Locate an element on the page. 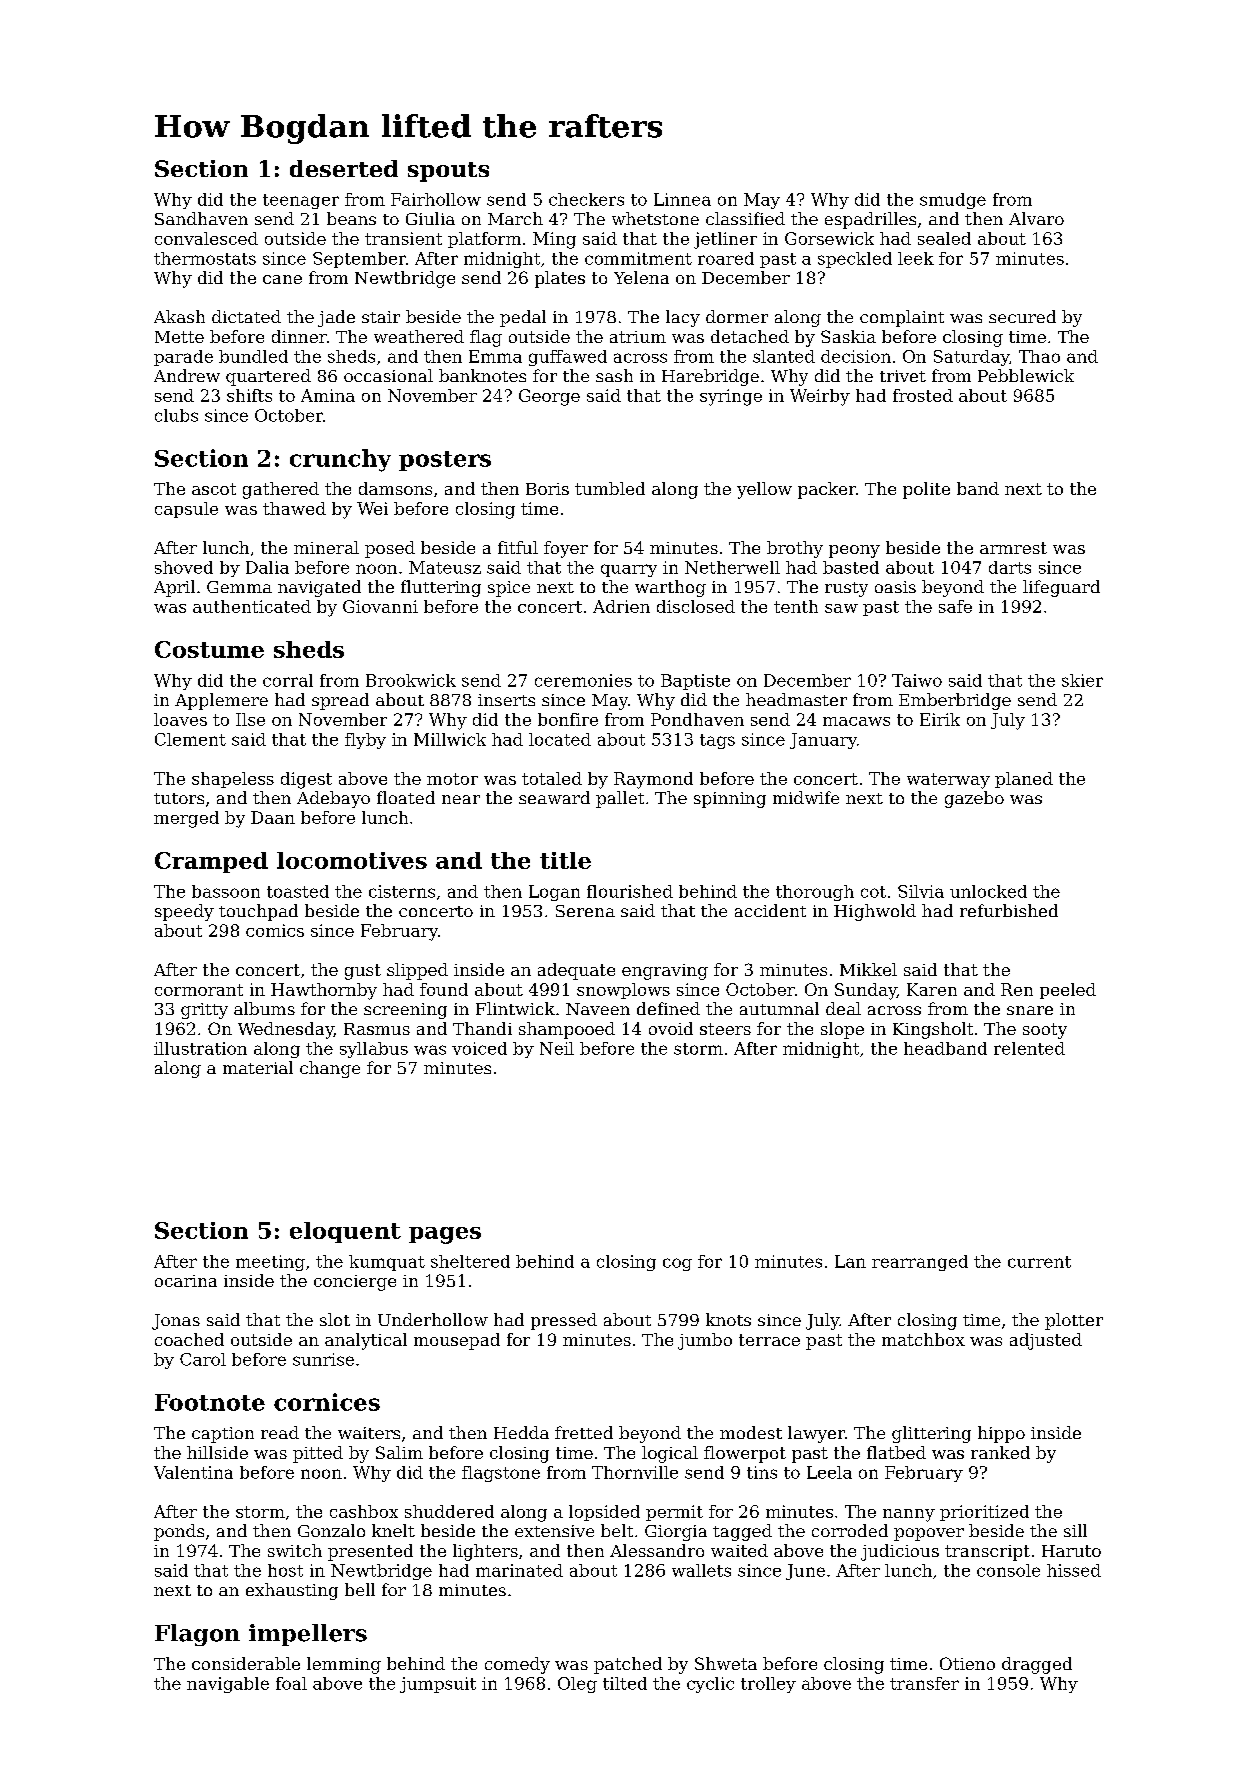 The height and width of the page is (1780, 1259). foal is located at coordinates (291, 1683).
